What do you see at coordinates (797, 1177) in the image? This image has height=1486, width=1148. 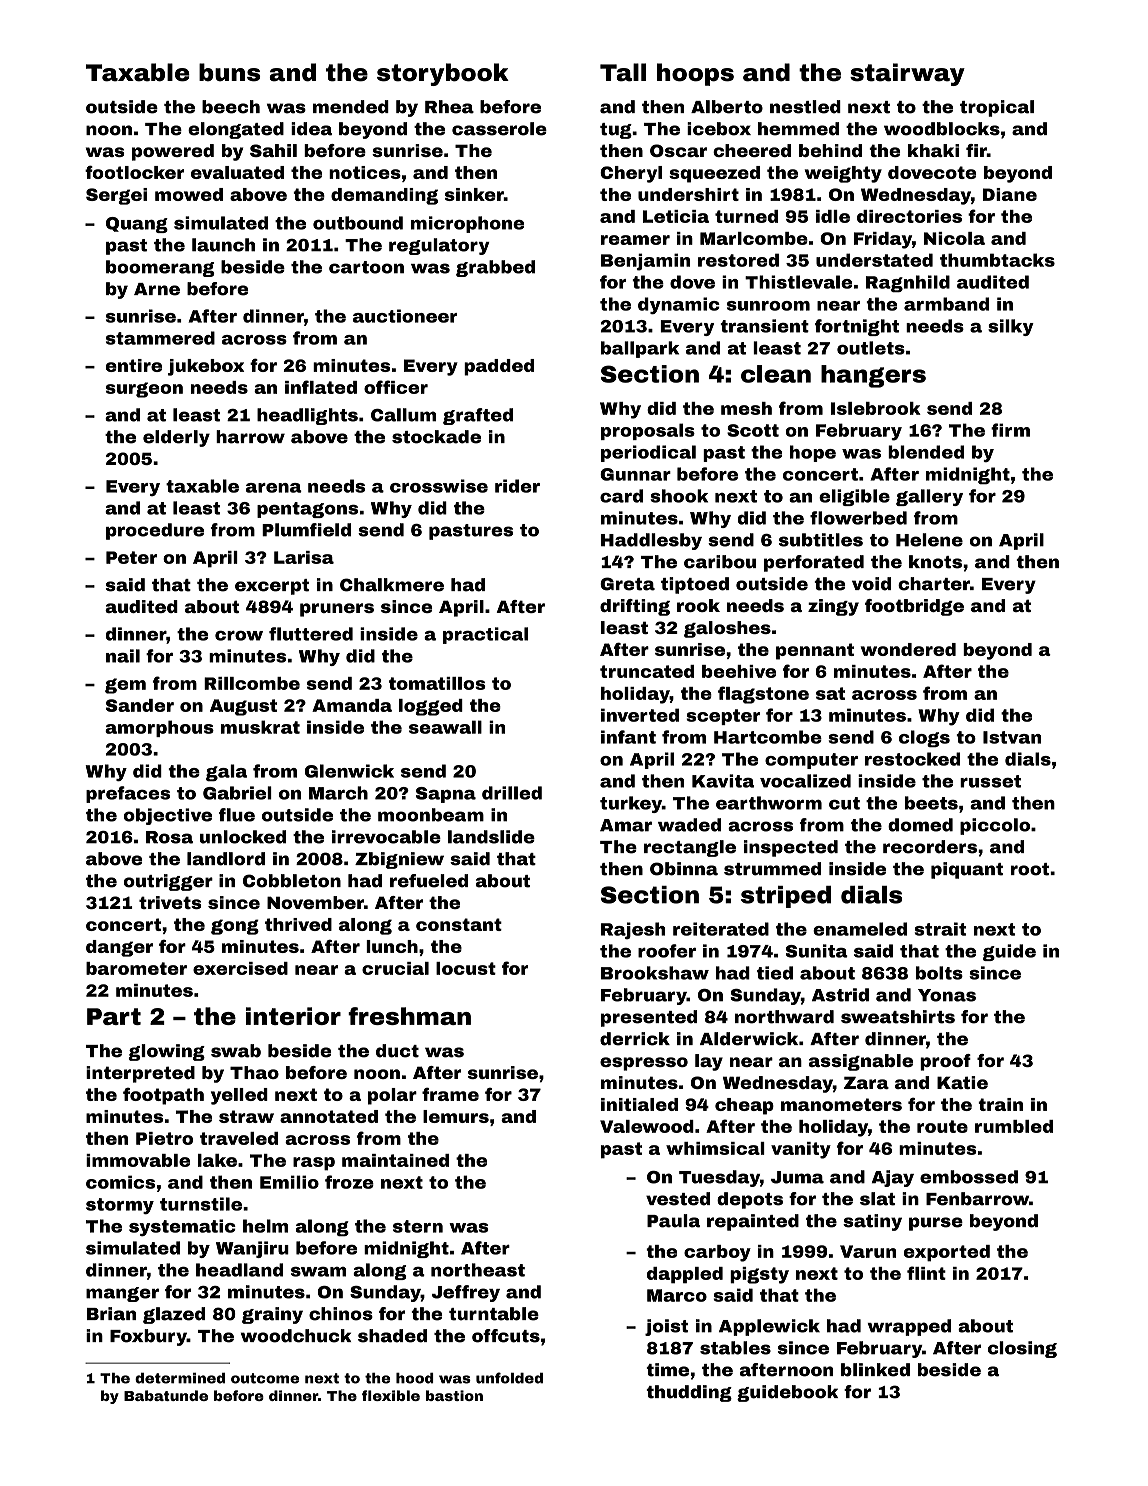 I see `Juma` at bounding box center [797, 1177].
